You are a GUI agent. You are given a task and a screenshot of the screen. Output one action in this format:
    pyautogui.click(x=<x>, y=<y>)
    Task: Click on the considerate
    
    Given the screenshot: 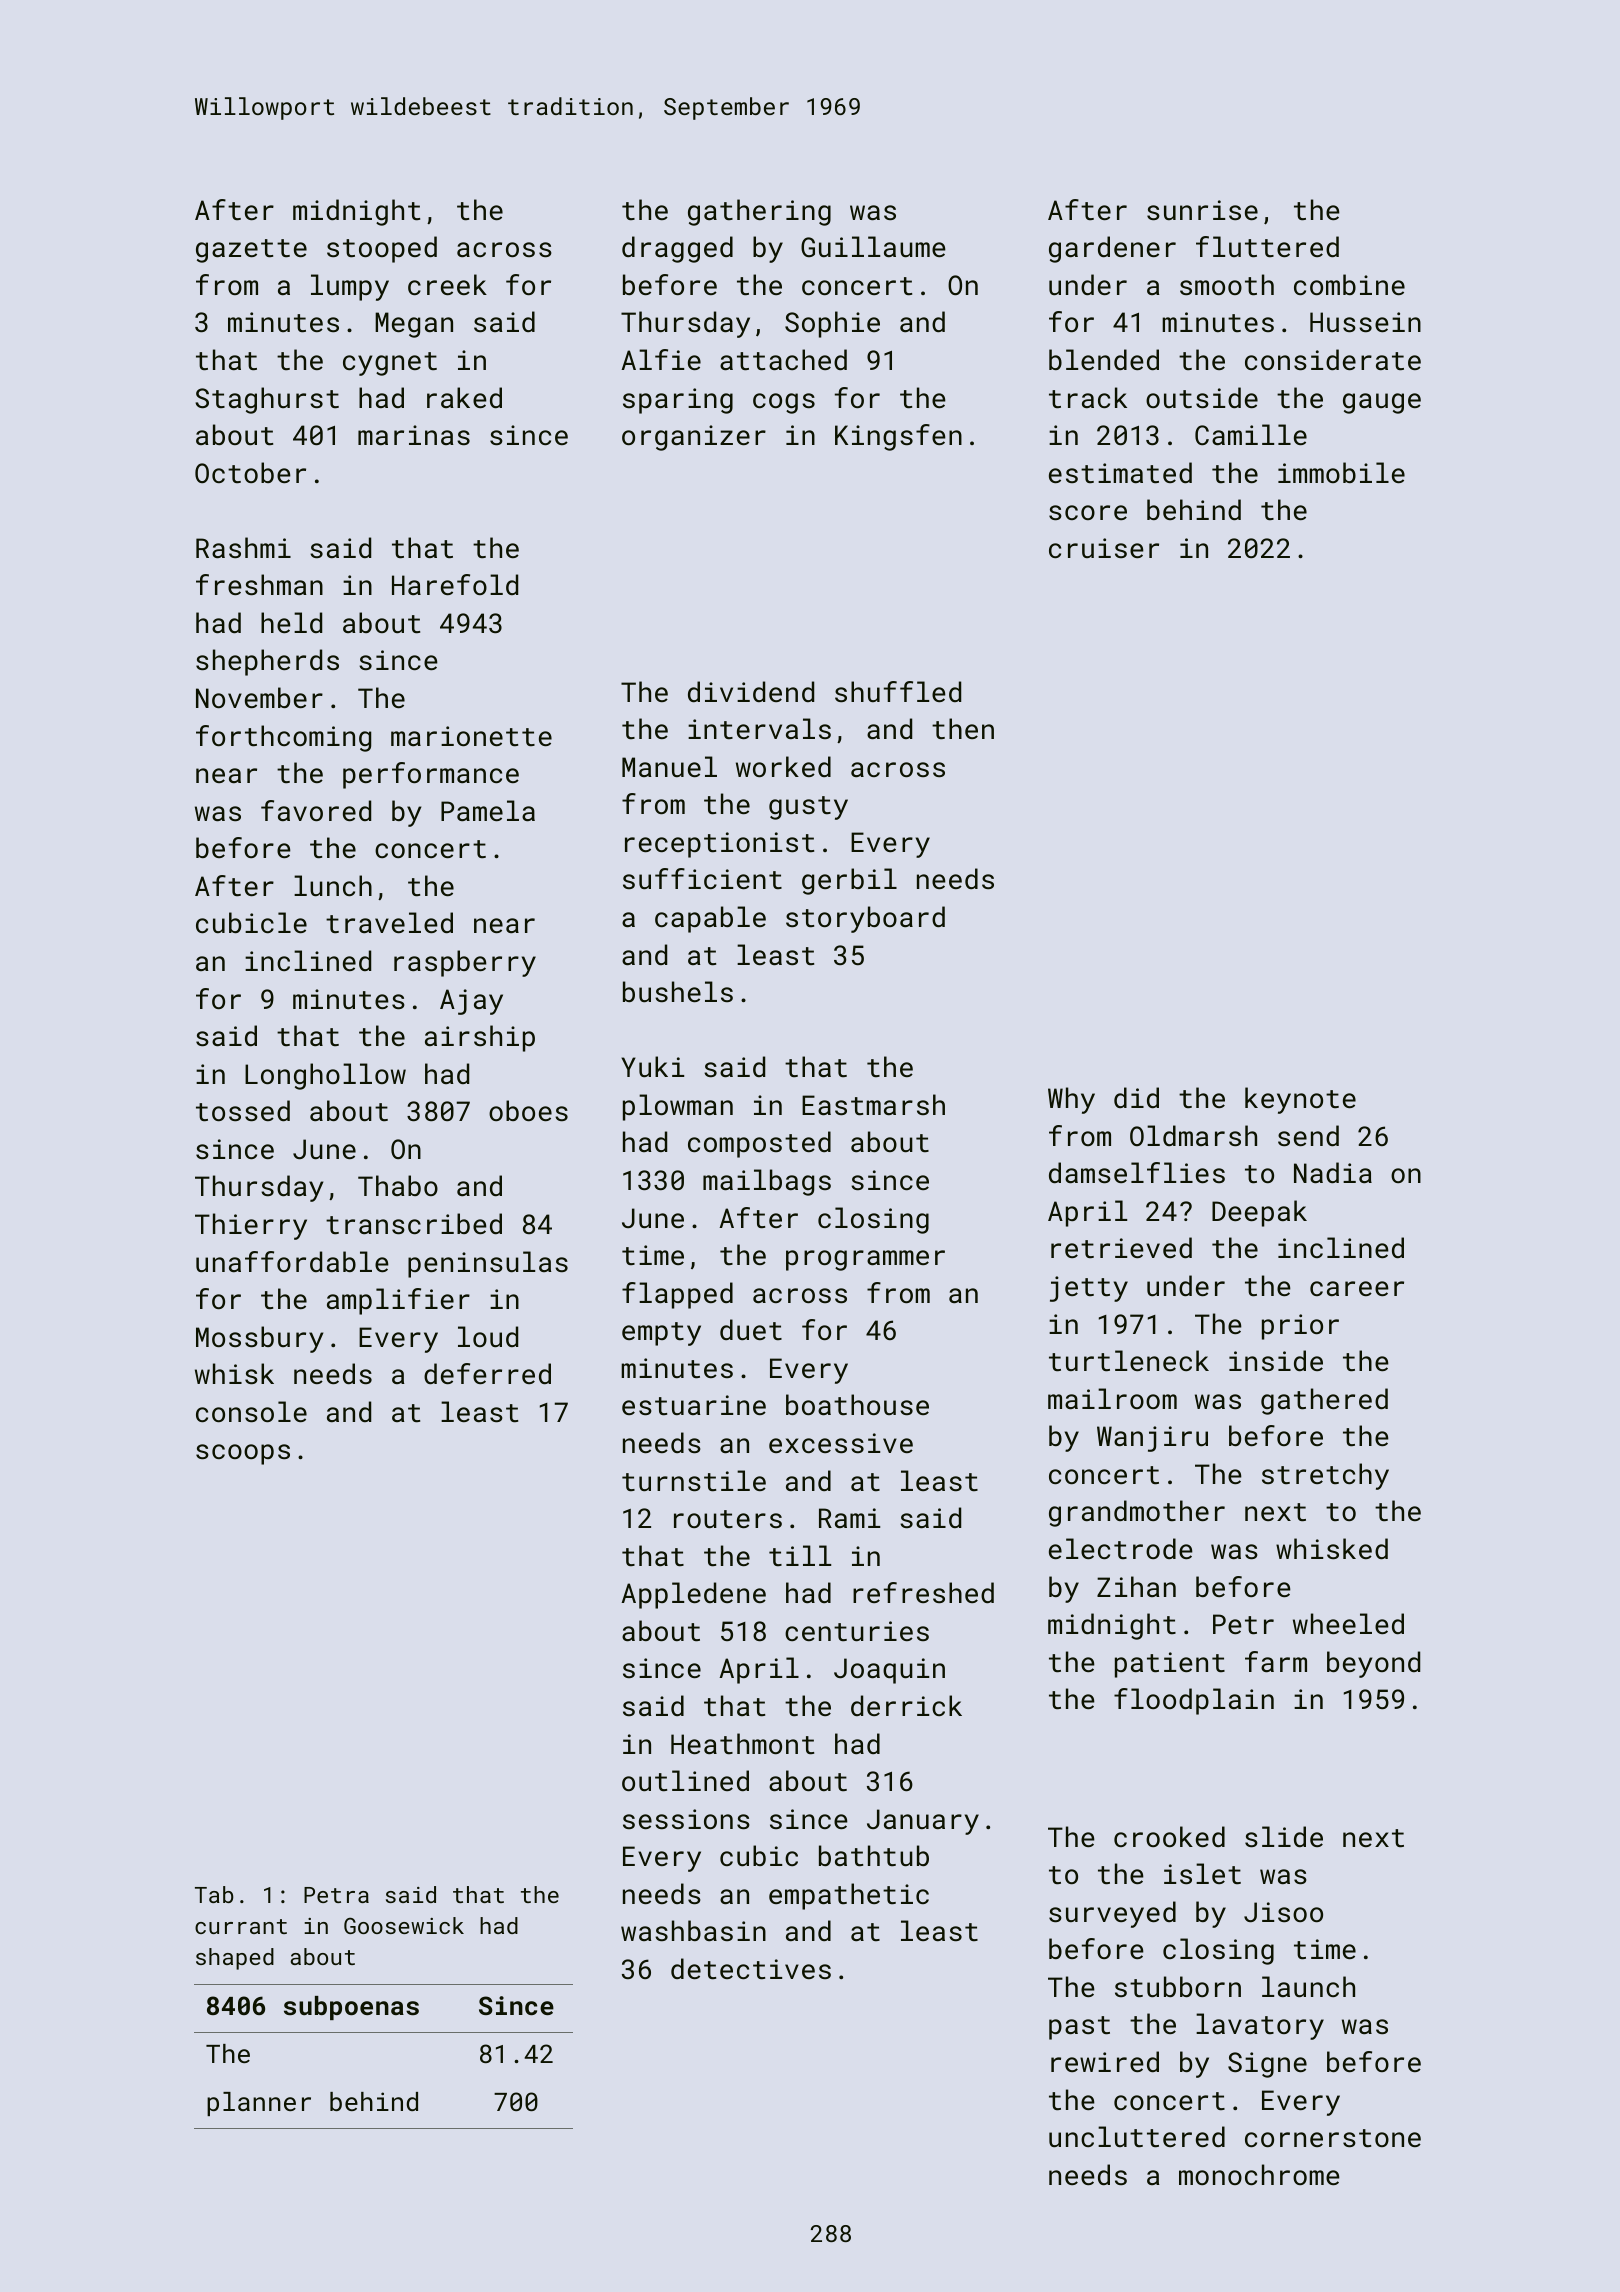 What is the action you would take?
    pyautogui.click(x=1333, y=360)
